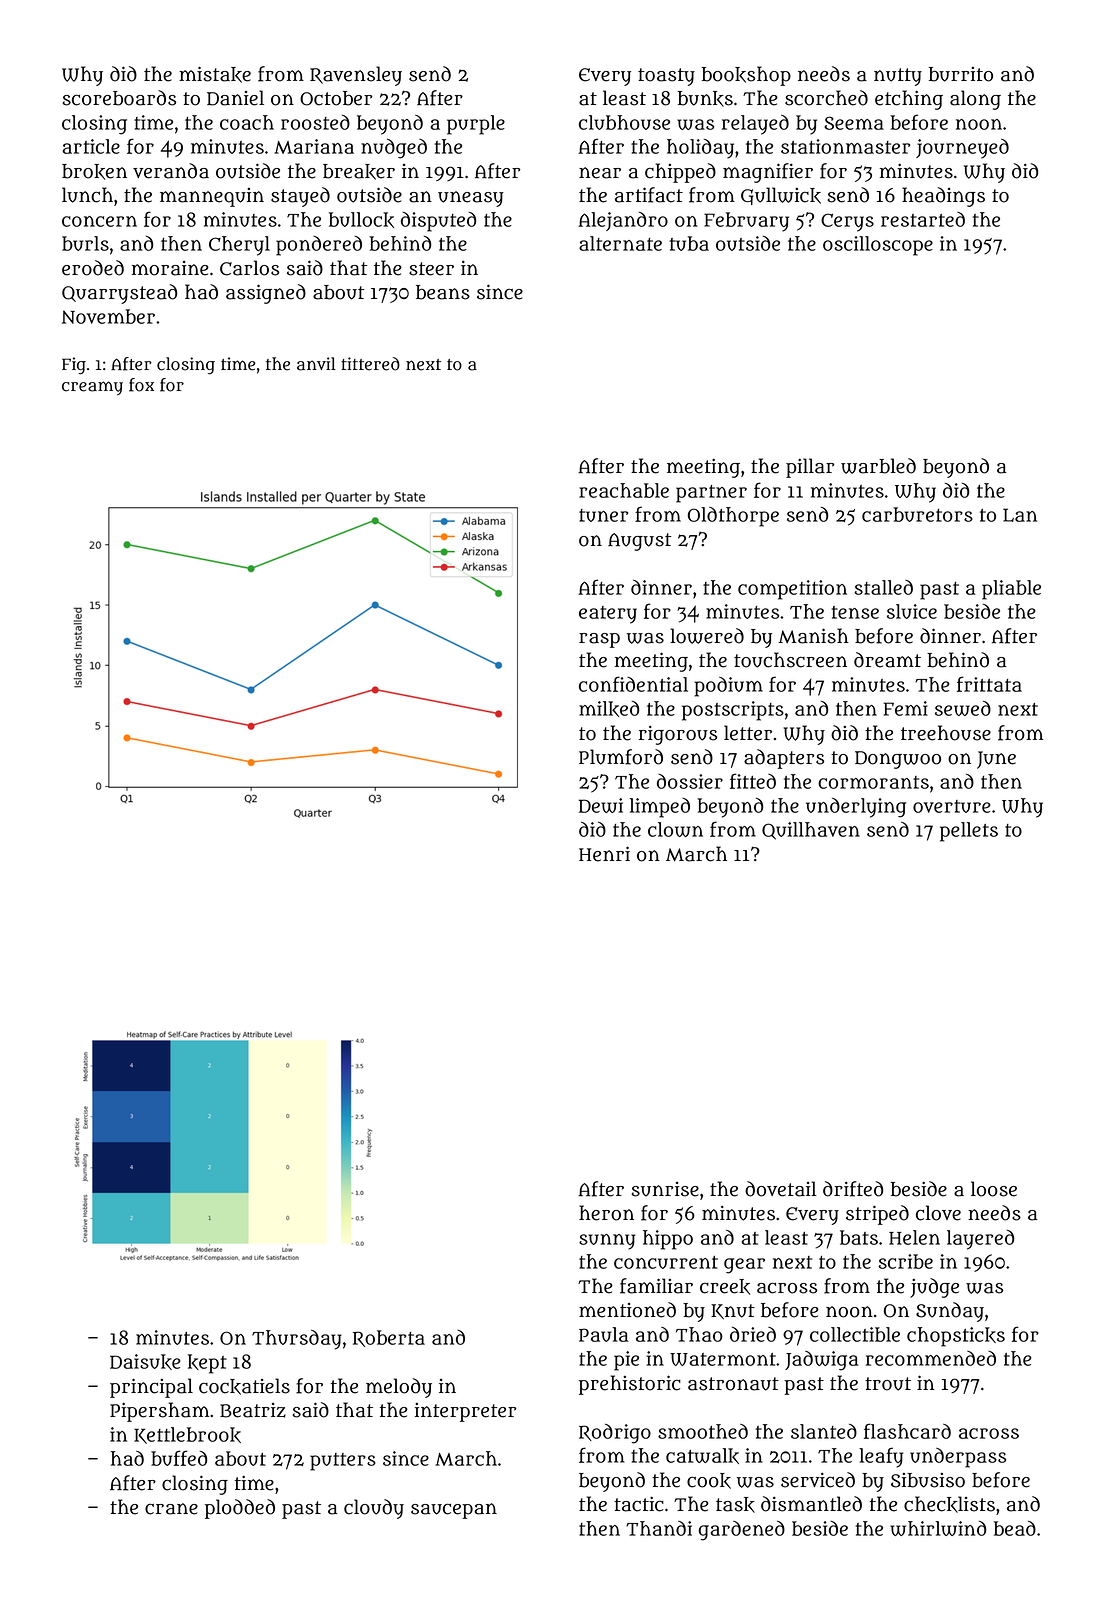 The height and width of the document is (1602, 1106). What do you see at coordinates (244, 1386) in the document?
I see `cockatiels` at bounding box center [244, 1386].
